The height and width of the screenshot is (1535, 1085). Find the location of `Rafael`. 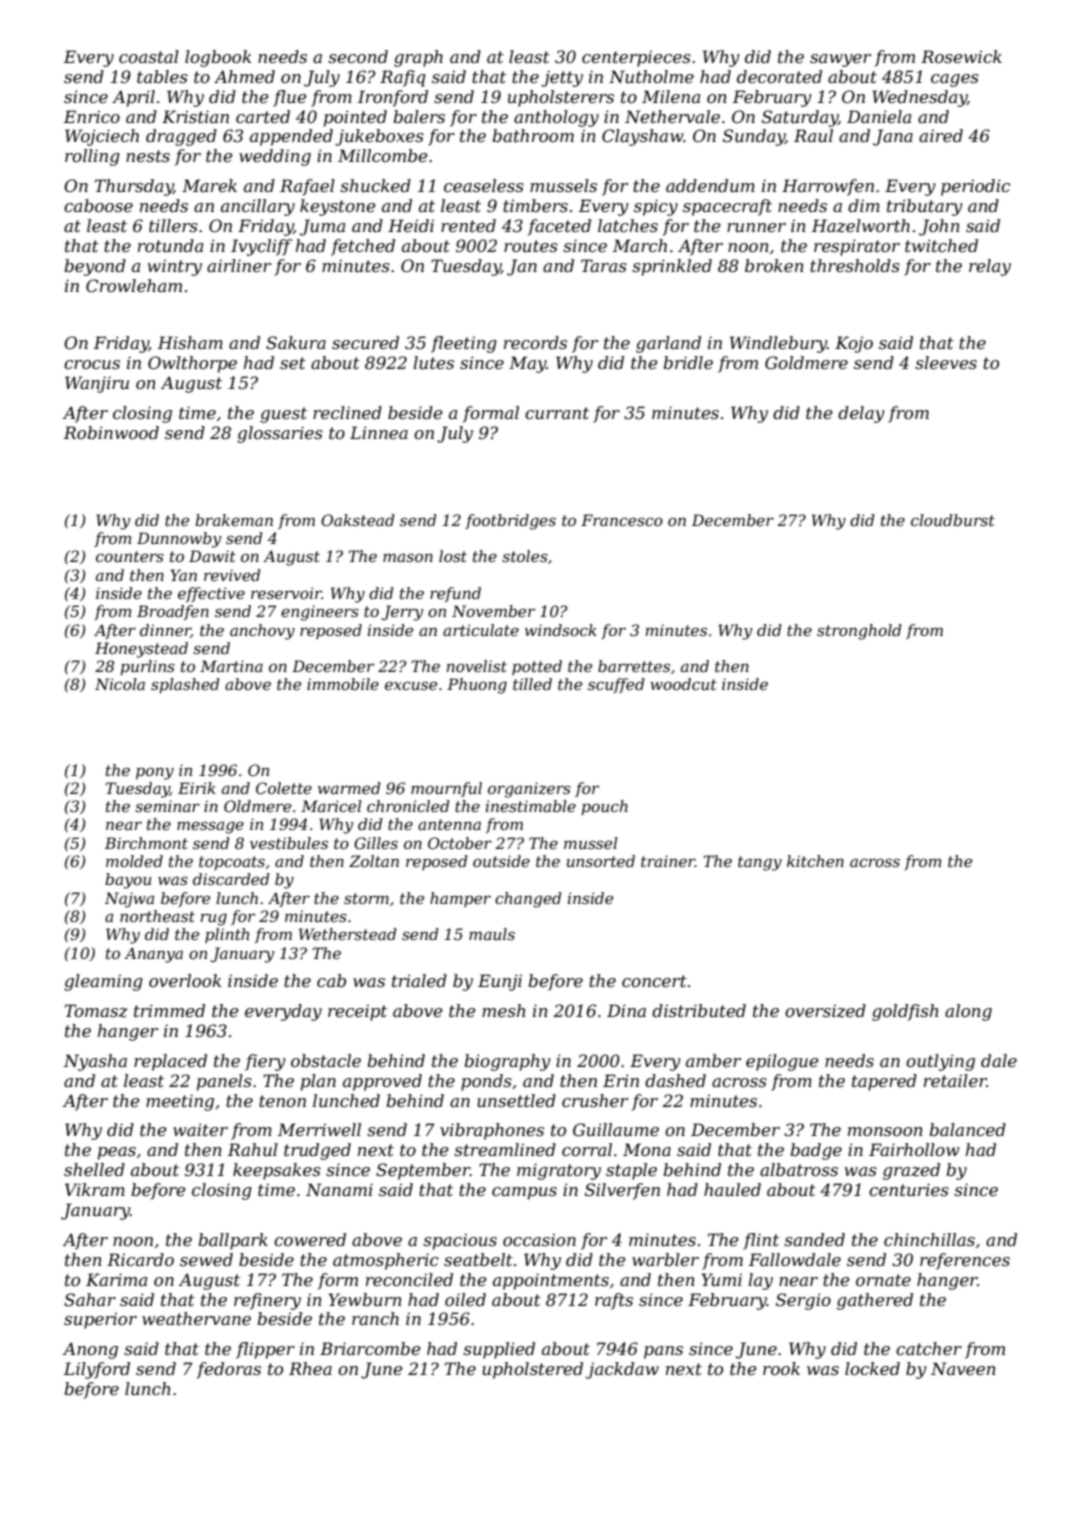

Rafael is located at coordinates (307, 187).
